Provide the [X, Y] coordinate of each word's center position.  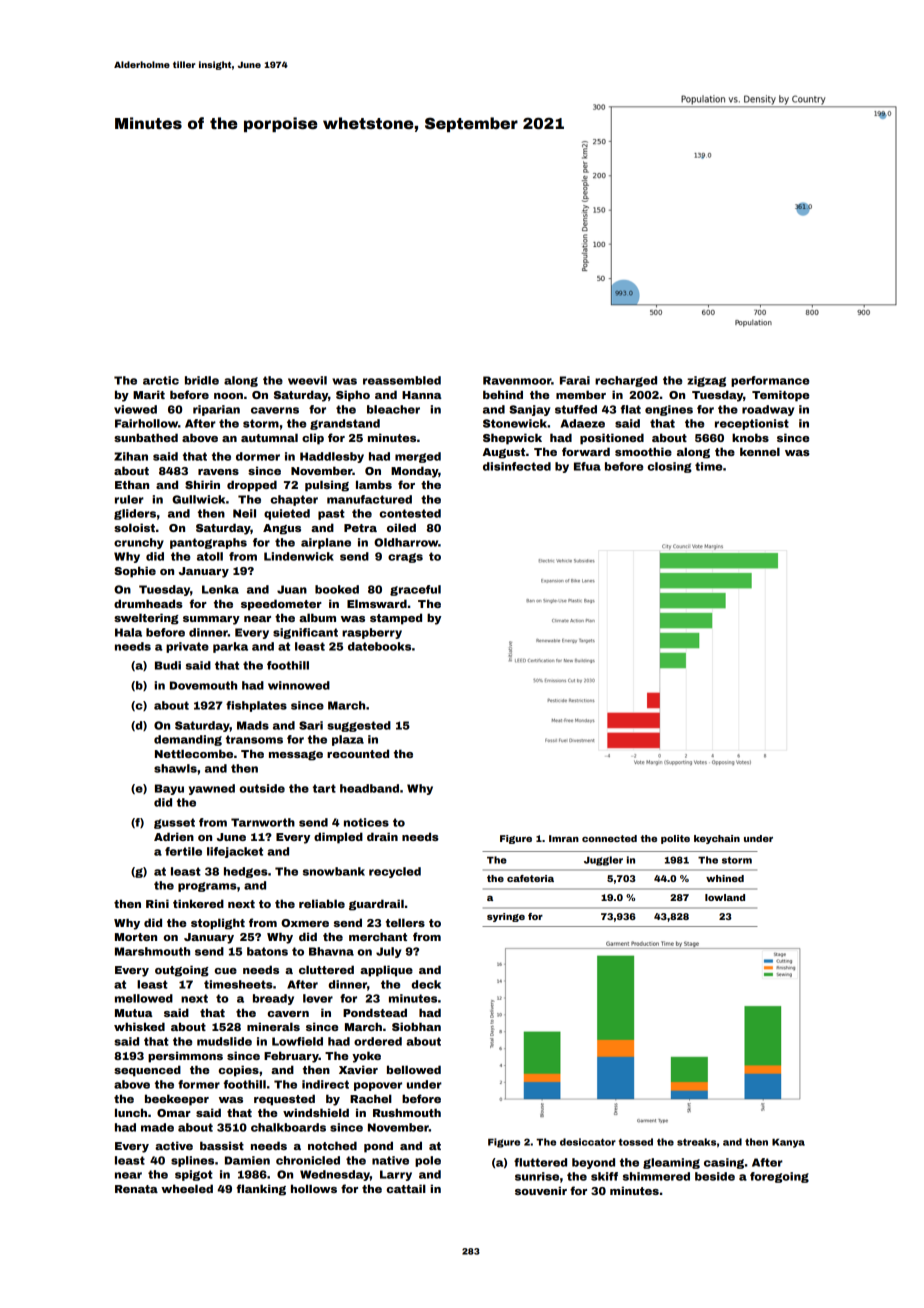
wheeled [187, 1188]
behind [503, 394]
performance [770, 381]
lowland [725, 897]
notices [366, 822]
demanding [188, 740]
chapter [294, 500]
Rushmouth [407, 1112]
